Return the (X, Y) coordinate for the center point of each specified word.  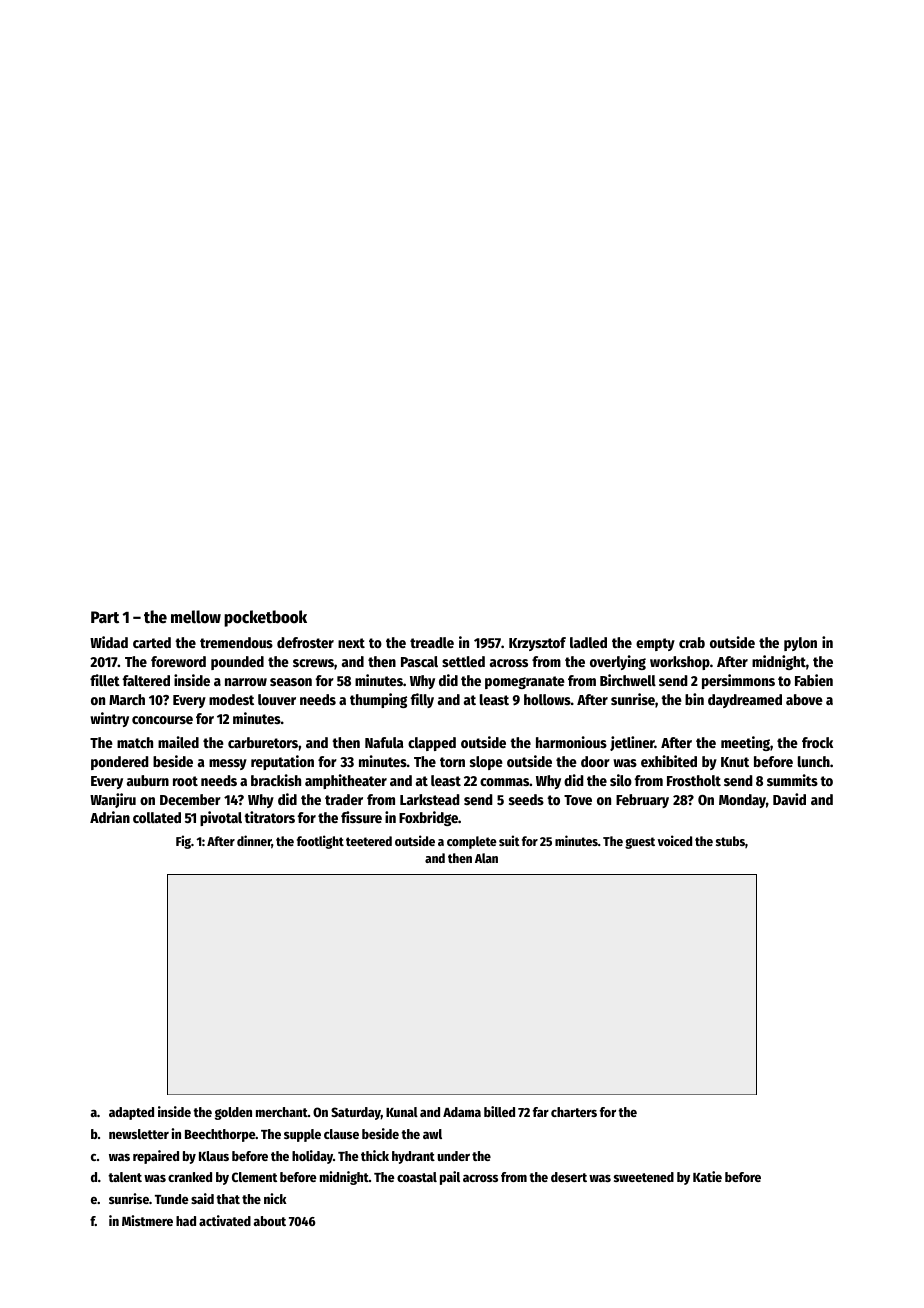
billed (499, 1111)
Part (105, 617)
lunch (814, 761)
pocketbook (265, 618)
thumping (378, 700)
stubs (730, 841)
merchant (282, 1112)
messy (228, 764)
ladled (588, 642)
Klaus (214, 1156)
